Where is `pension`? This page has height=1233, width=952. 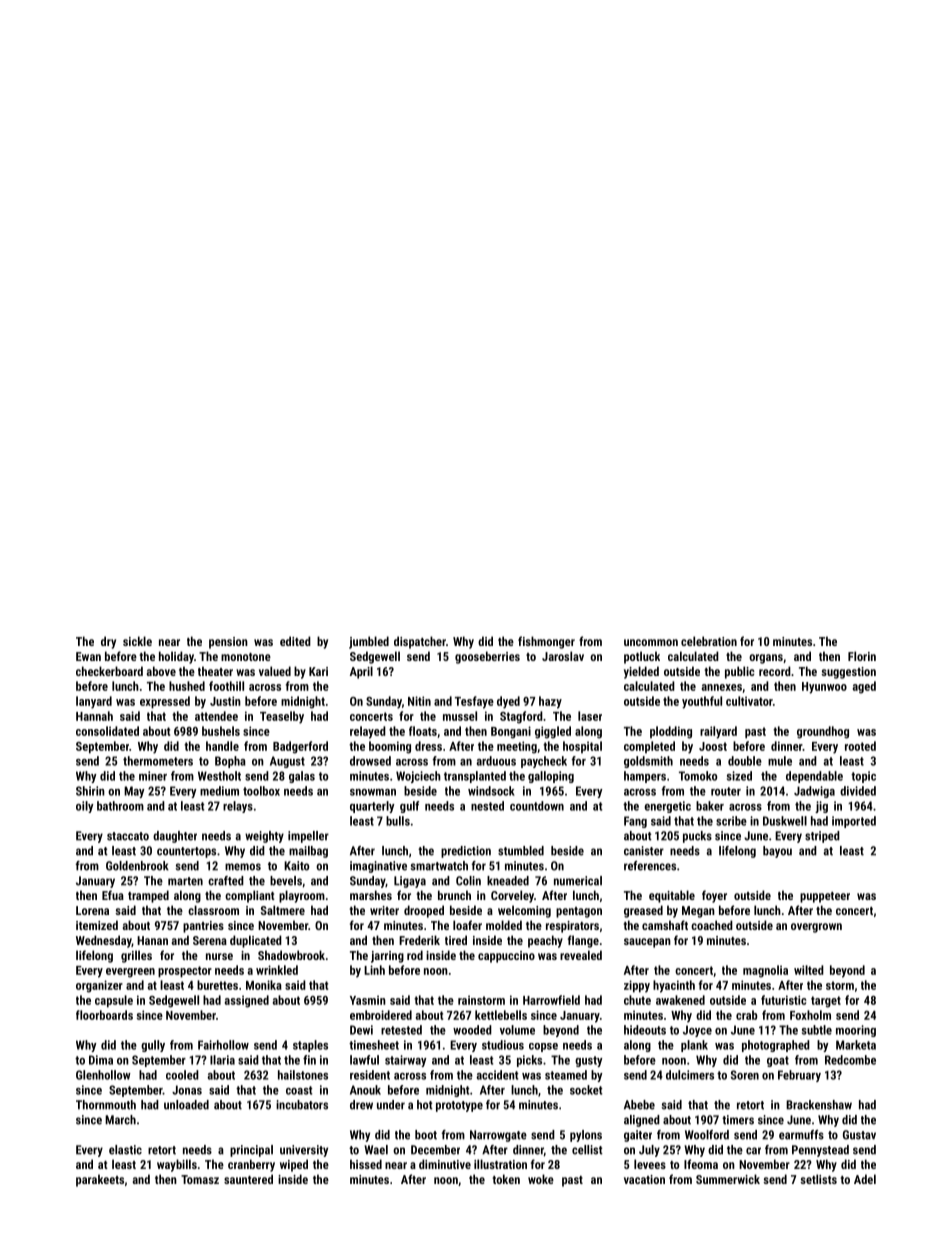 pension is located at coordinates (228, 643).
